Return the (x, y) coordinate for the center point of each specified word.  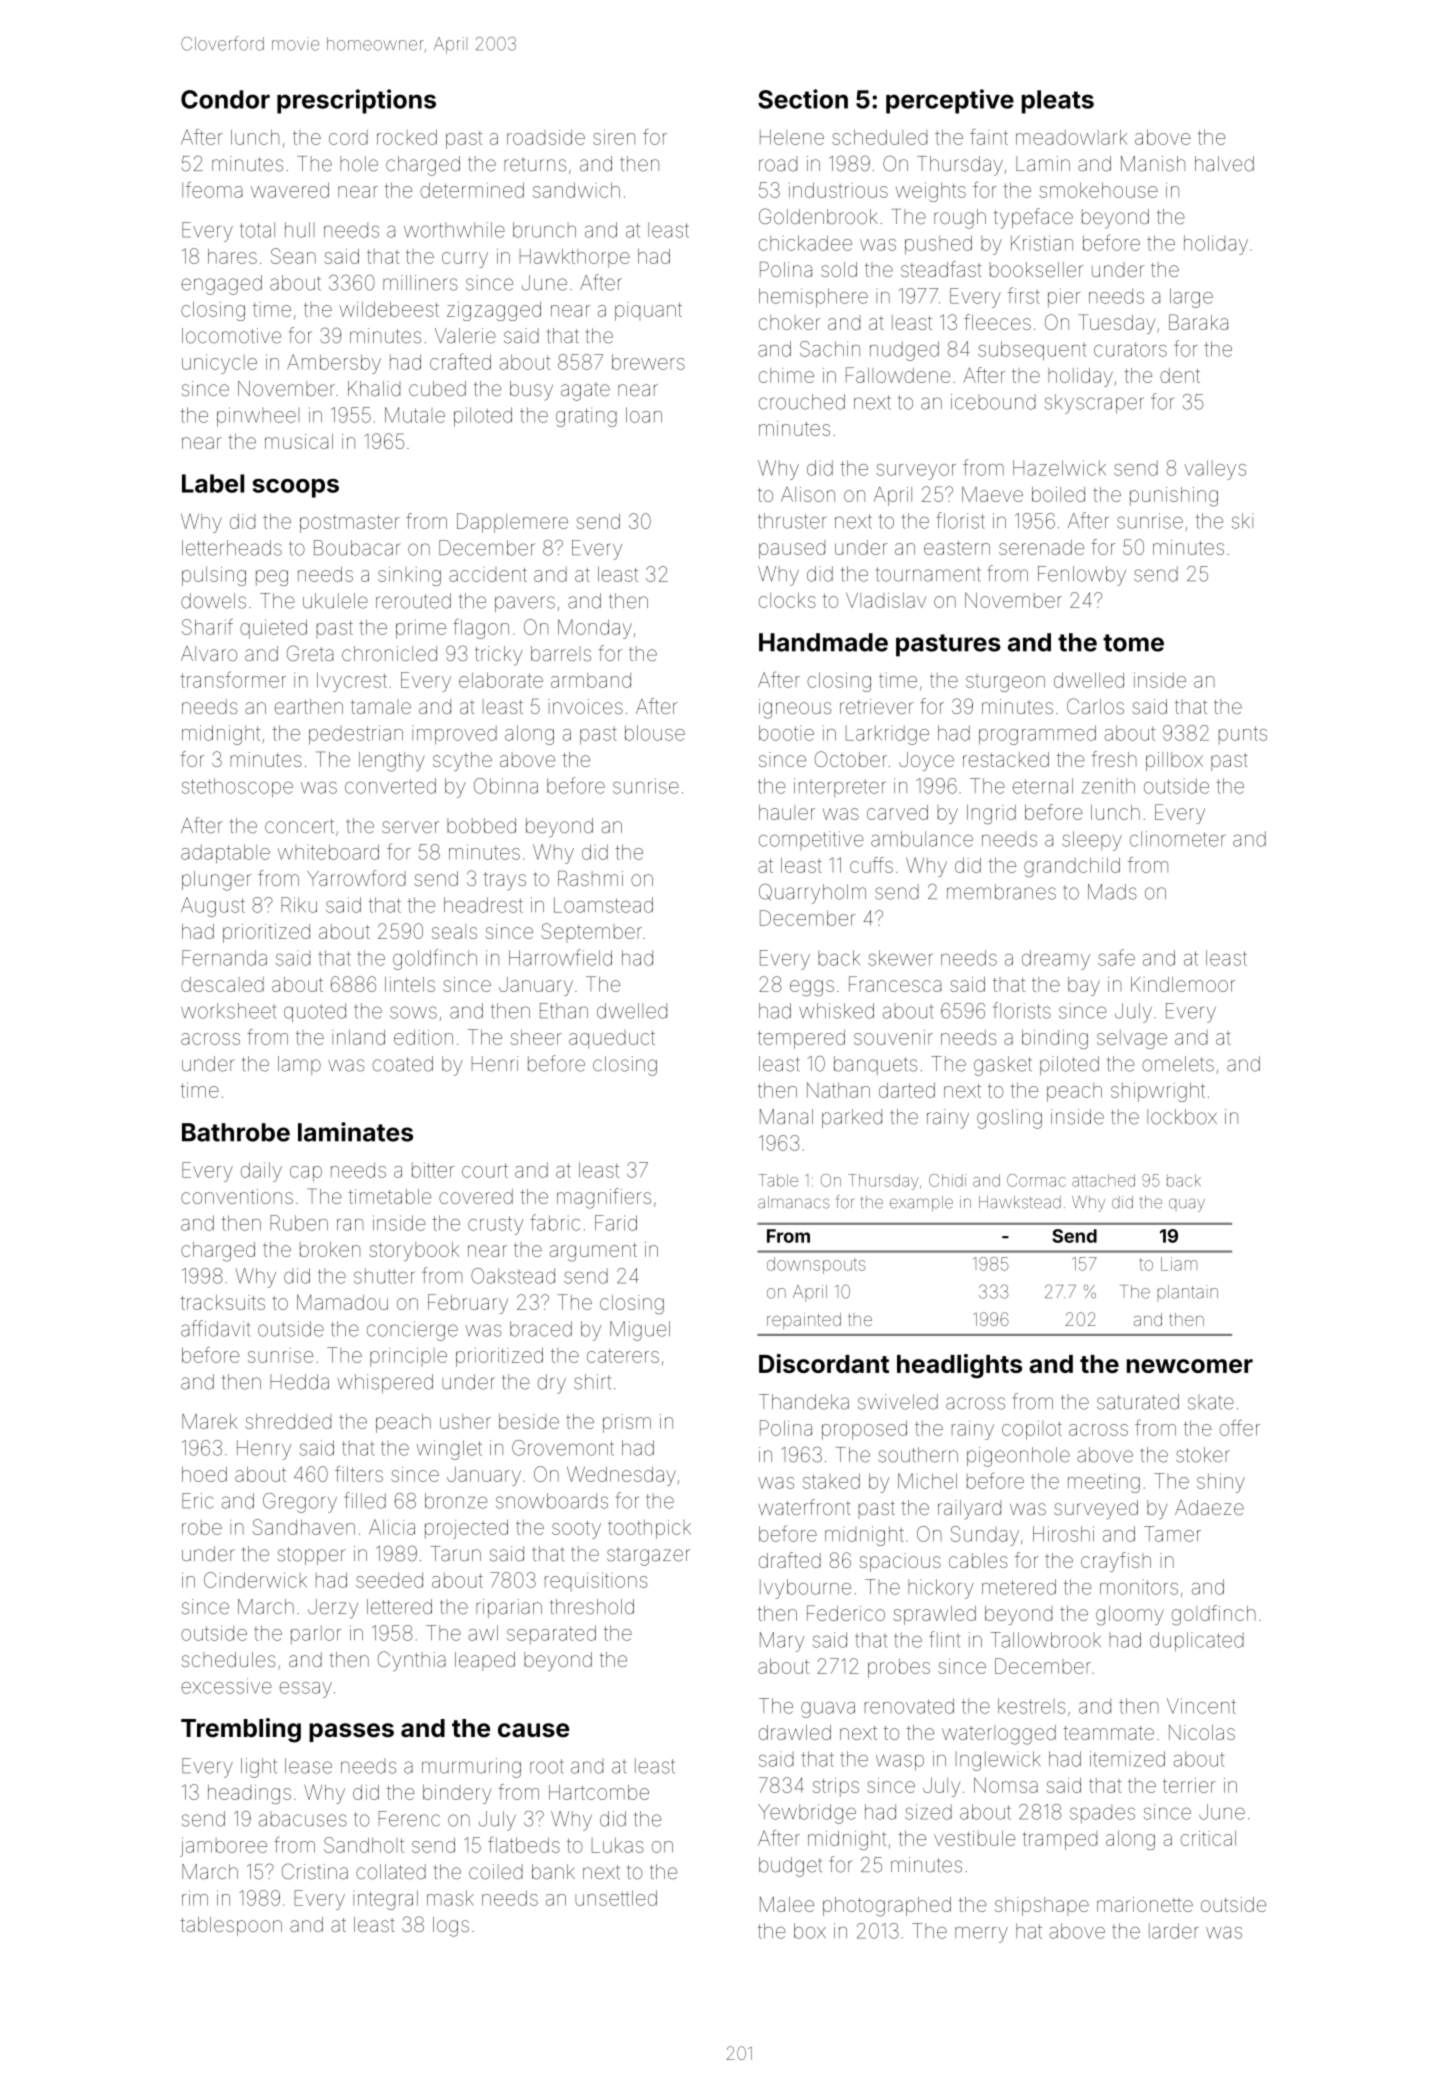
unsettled (616, 1898)
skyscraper (1094, 404)
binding (1055, 1039)
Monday (595, 629)
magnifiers (604, 1198)
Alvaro (209, 653)
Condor (225, 99)
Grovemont (563, 1448)
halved (1224, 164)
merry (981, 1935)
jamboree (223, 1847)
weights (931, 192)
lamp (299, 1065)
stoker (1203, 1455)
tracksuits (222, 1302)
